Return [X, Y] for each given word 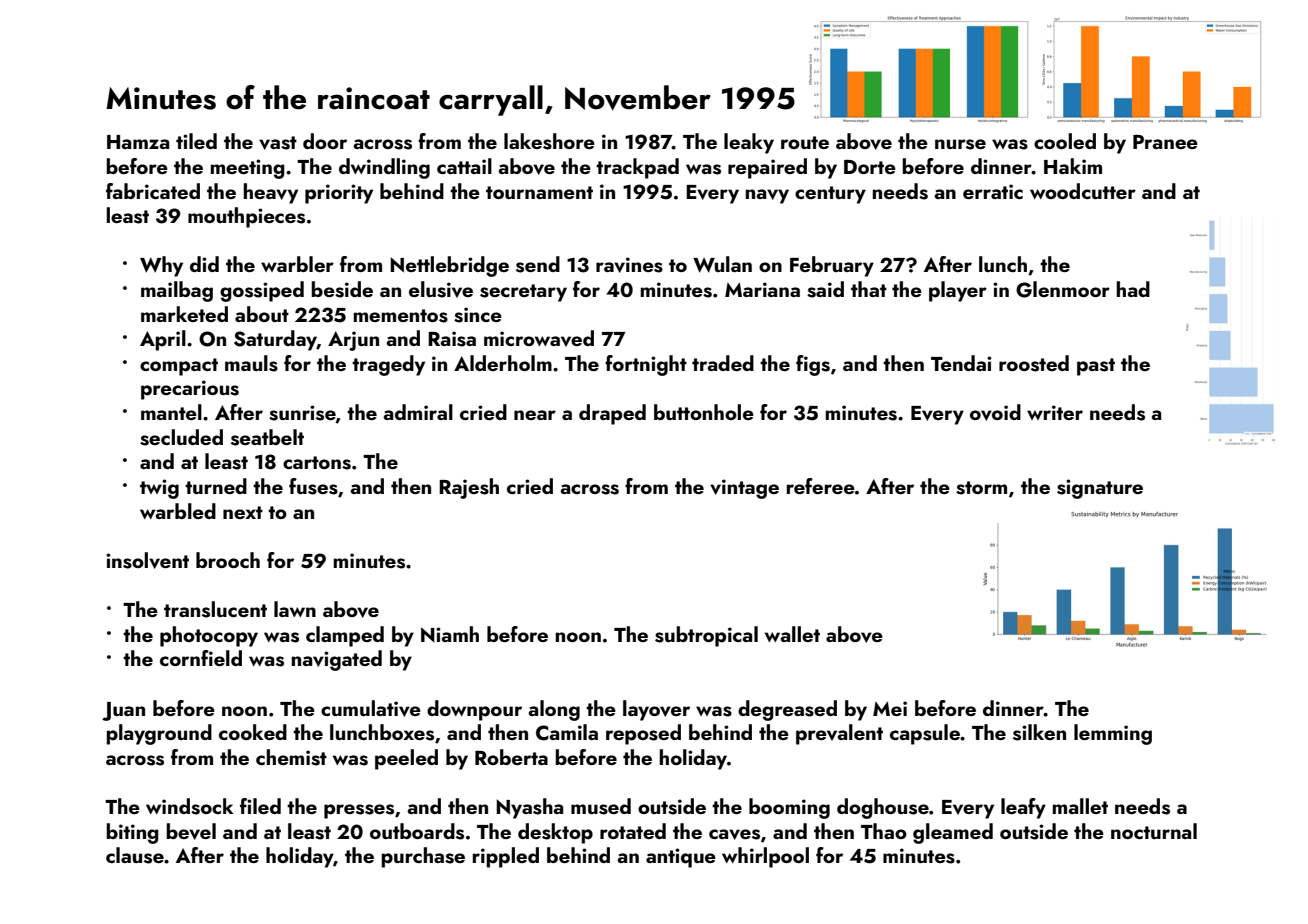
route [805, 142]
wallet [792, 634]
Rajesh [469, 488]
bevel [191, 831]
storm [981, 488]
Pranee [1165, 141]
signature [1100, 489]
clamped [345, 636]
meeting [248, 169]
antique [681, 858]
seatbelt [267, 437]
